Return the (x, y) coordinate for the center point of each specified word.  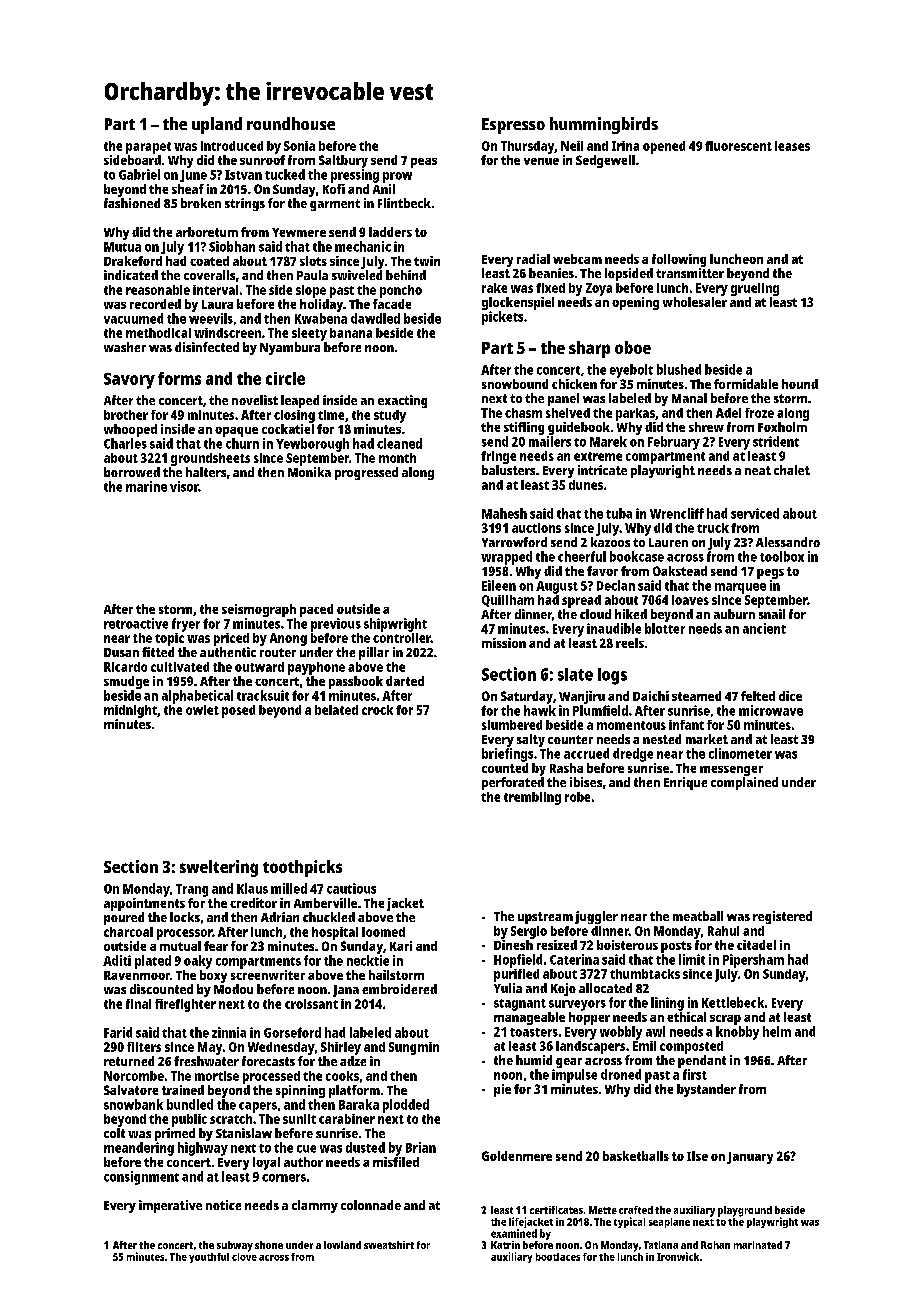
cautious (351, 888)
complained (744, 783)
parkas (635, 414)
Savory (129, 381)
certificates (556, 1210)
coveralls (209, 275)
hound (800, 384)
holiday (321, 305)
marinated (758, 1245)
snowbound (515, 384)
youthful (209, 1258)
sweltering (219, 868)
